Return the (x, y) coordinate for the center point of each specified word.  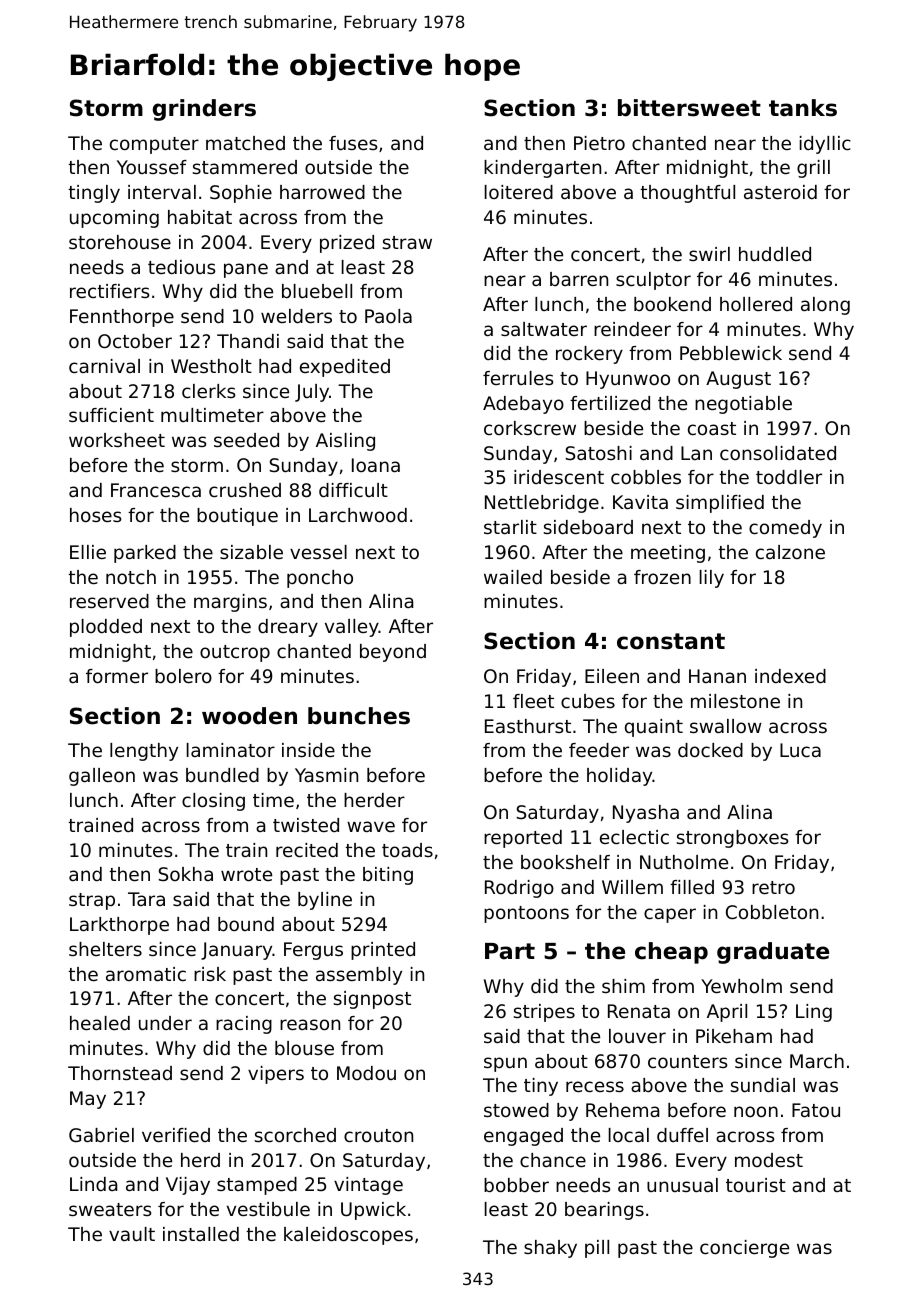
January (237, 951)
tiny (541, 1087)
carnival (104, 366)
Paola (388, 316)
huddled (775, 254)
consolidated (778, 453)
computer (154, 145)
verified (176, 1135)
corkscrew (530, 428)
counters (688, 1061)
